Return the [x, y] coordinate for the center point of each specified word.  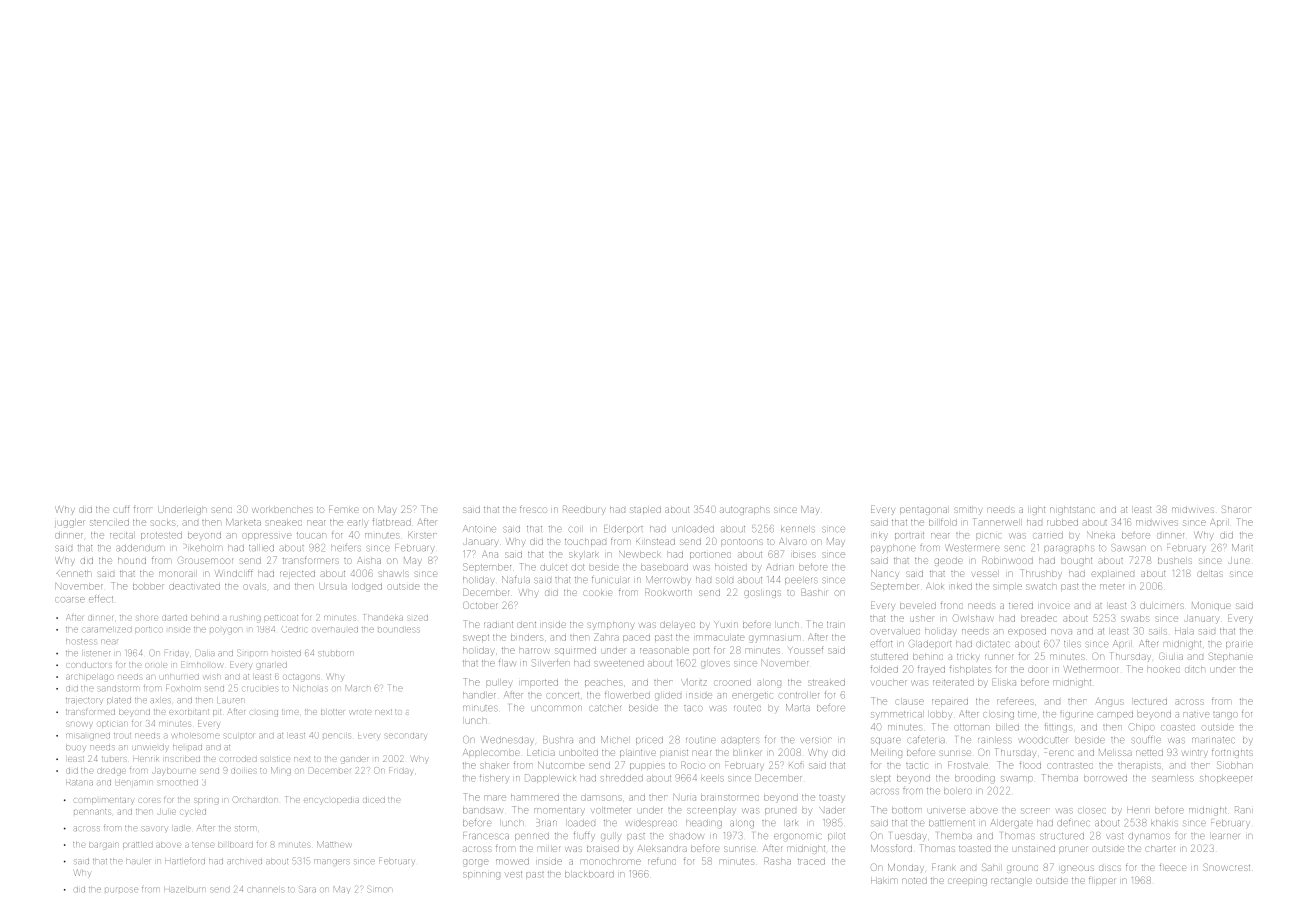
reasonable [664, 651]
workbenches [282, 510]
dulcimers [1161, 606]
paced [636, 638]
